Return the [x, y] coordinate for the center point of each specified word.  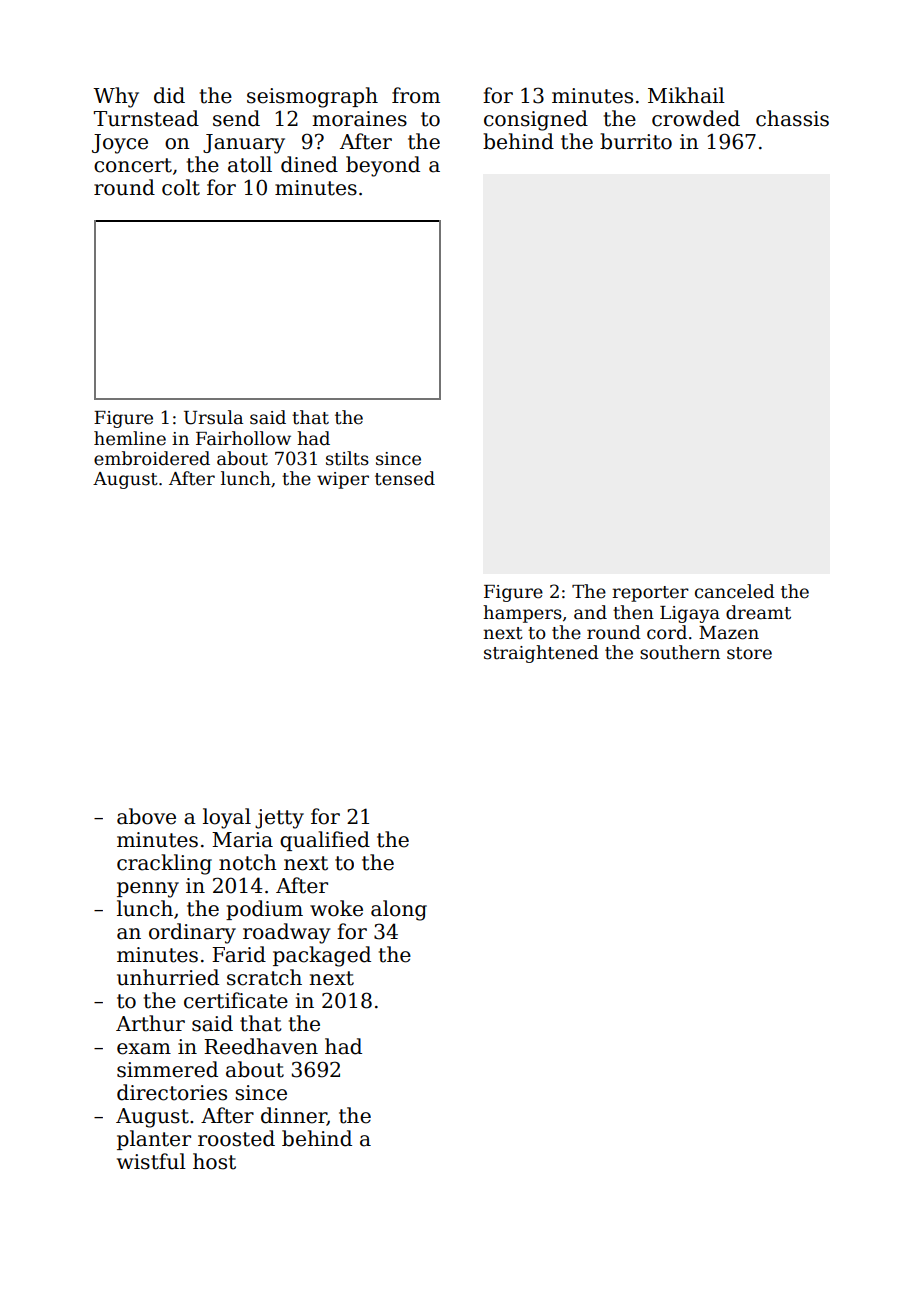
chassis [792, 118]
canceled [735, 591]
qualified [325, 841]
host [214, 1161]
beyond [383, 166]
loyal [227, 818]
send [236, 118]
